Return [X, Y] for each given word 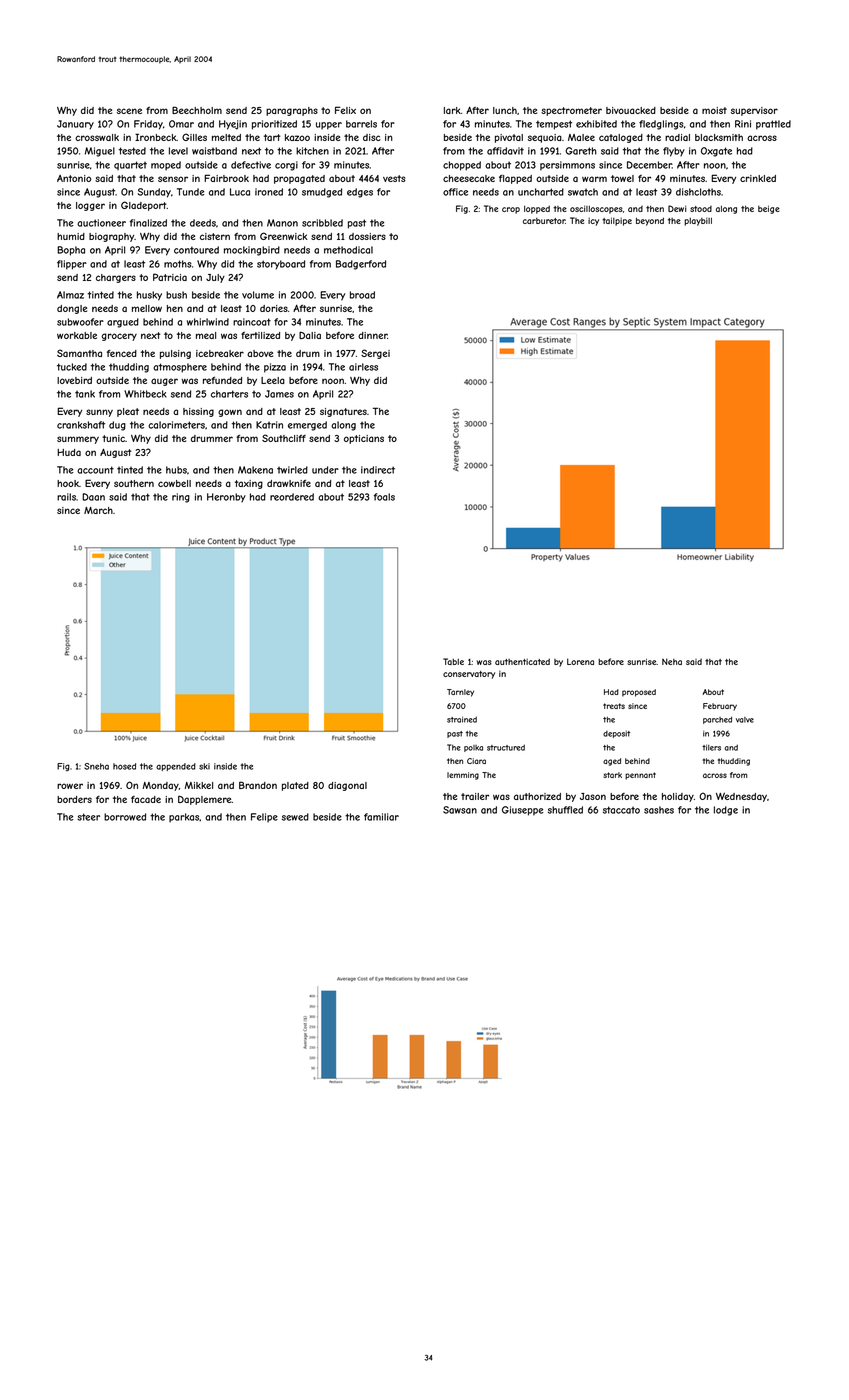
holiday [678, 797]
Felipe [264, 818]
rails [66, 497]
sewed [295, 817]
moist [714, 110]
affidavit [505, 151]
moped [166, 166]
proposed [639, 693]
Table [453, 661]
